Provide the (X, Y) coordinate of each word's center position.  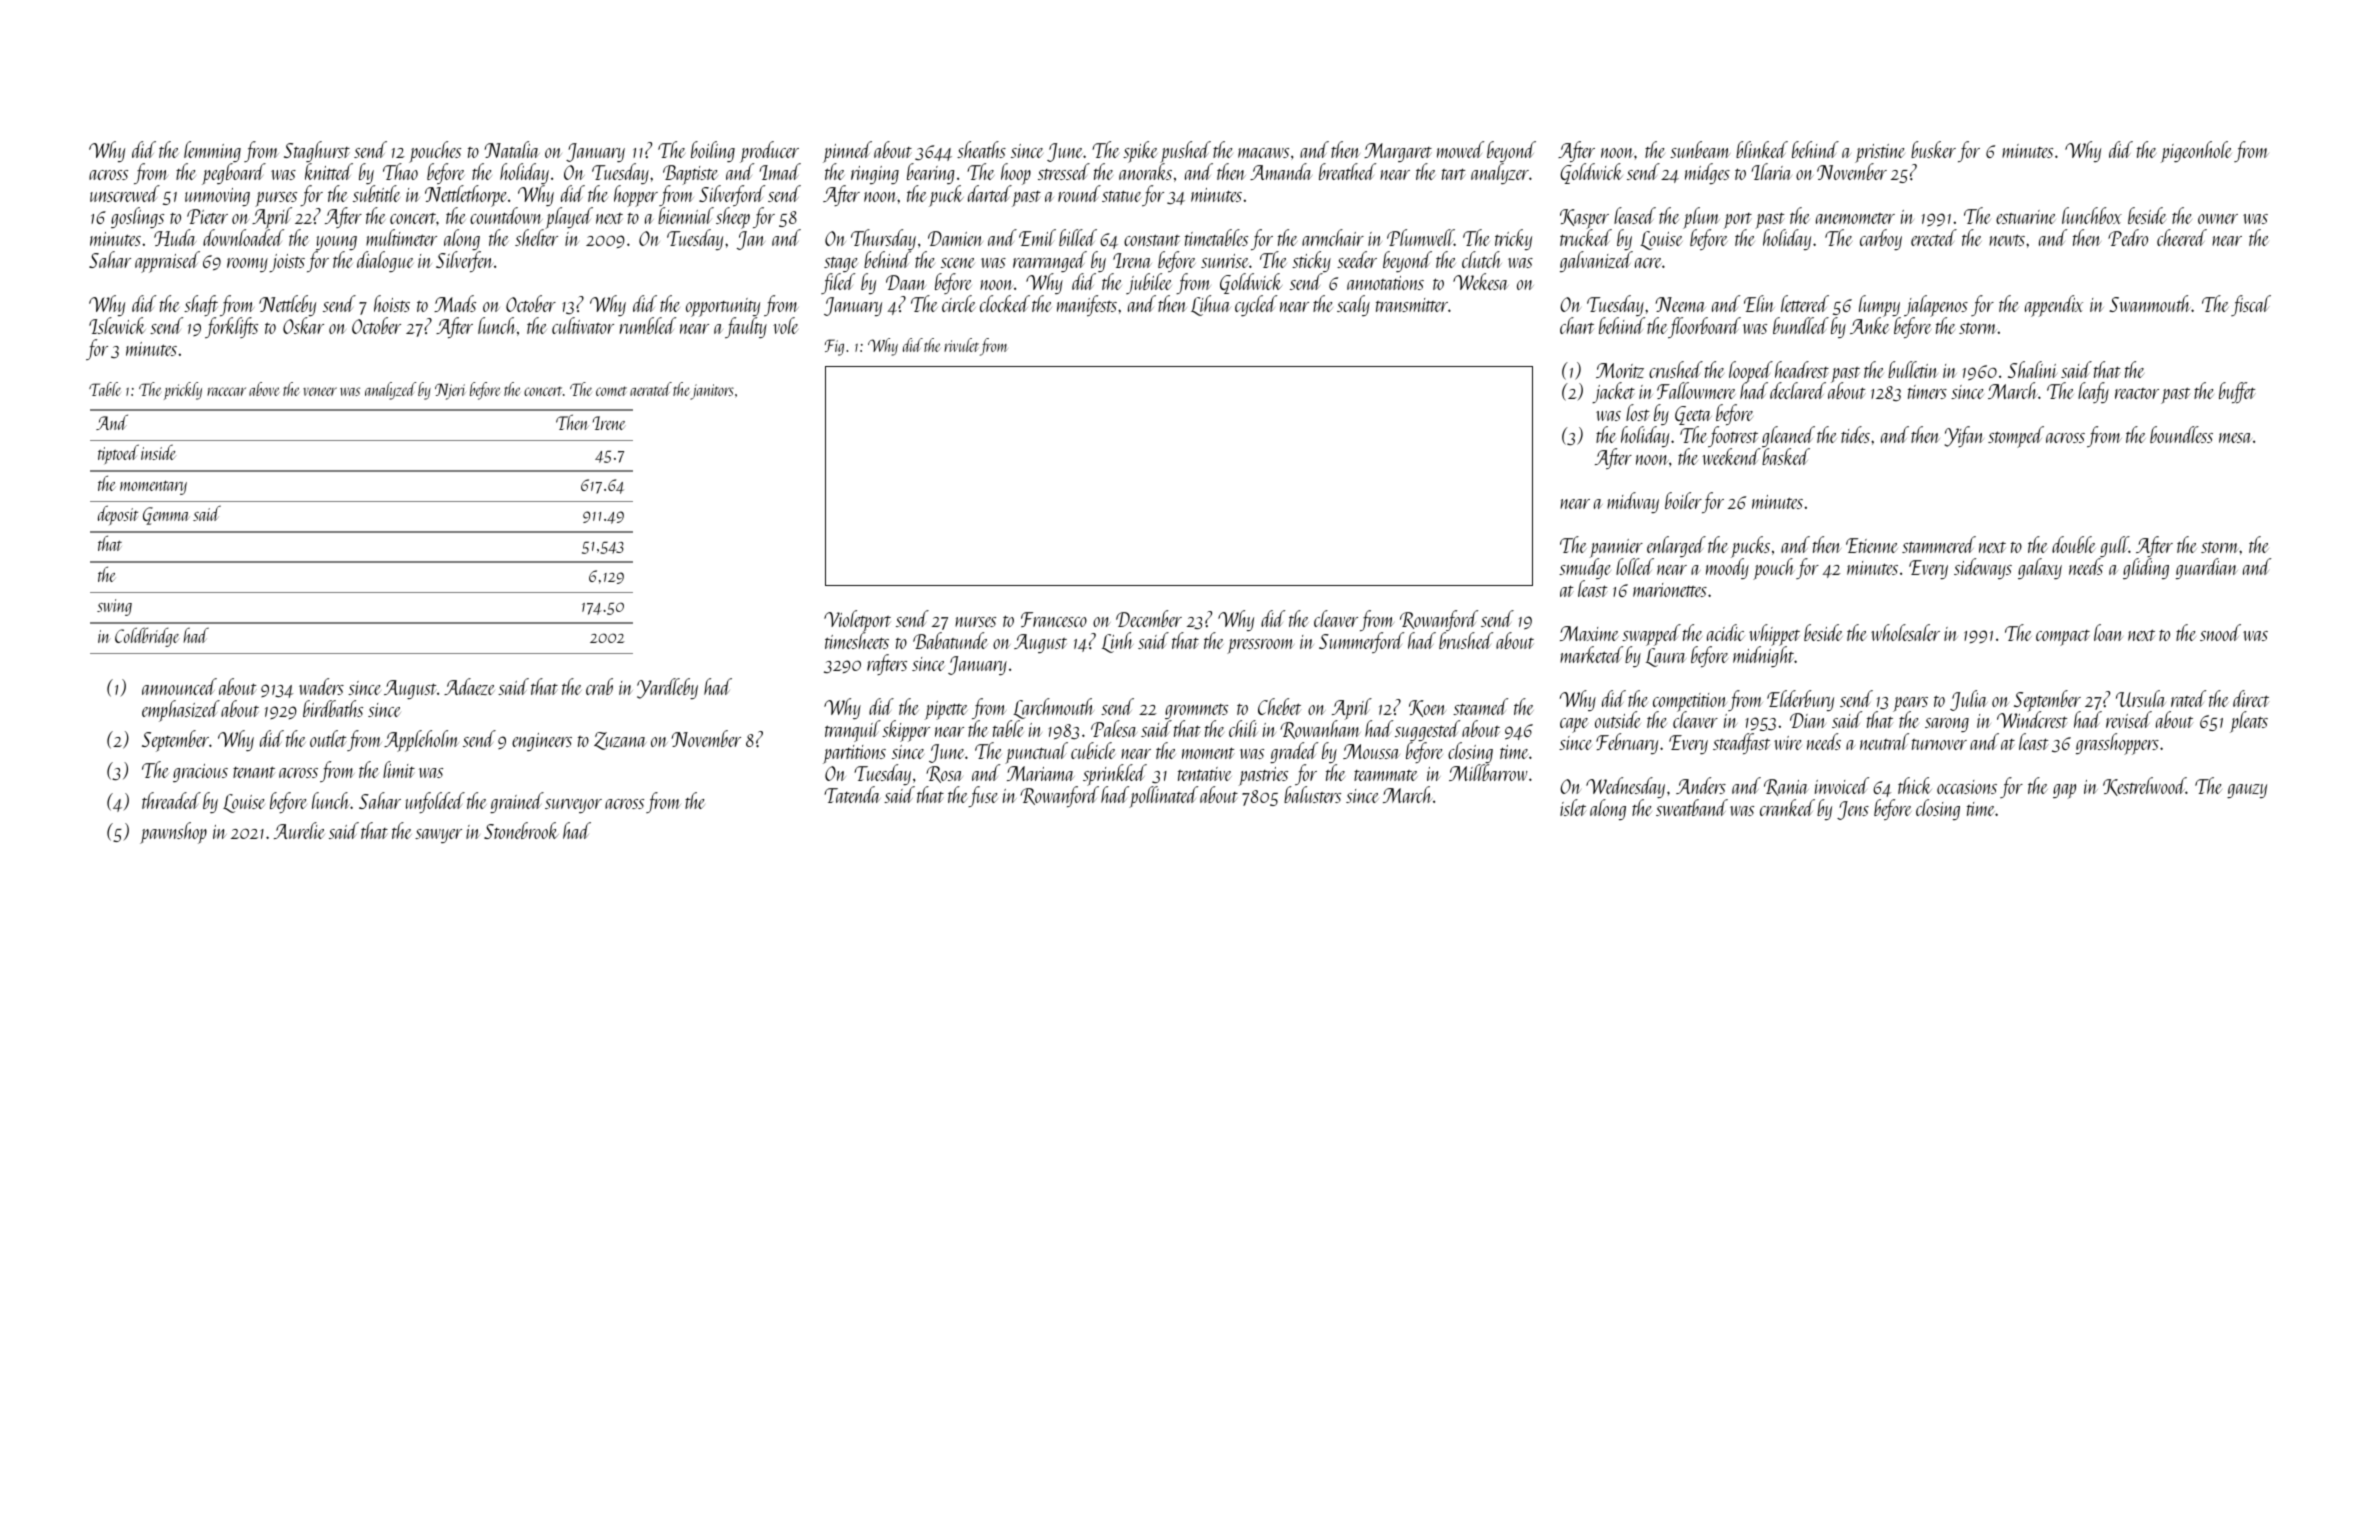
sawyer (438, 836)
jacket (1613, 393)
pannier (1616, 549)
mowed (1460, 149)
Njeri (450, 391)
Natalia (512, 149)
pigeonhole (2196, 152)
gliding (2146, 568)
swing (114, 607)
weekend (1731, 456)
